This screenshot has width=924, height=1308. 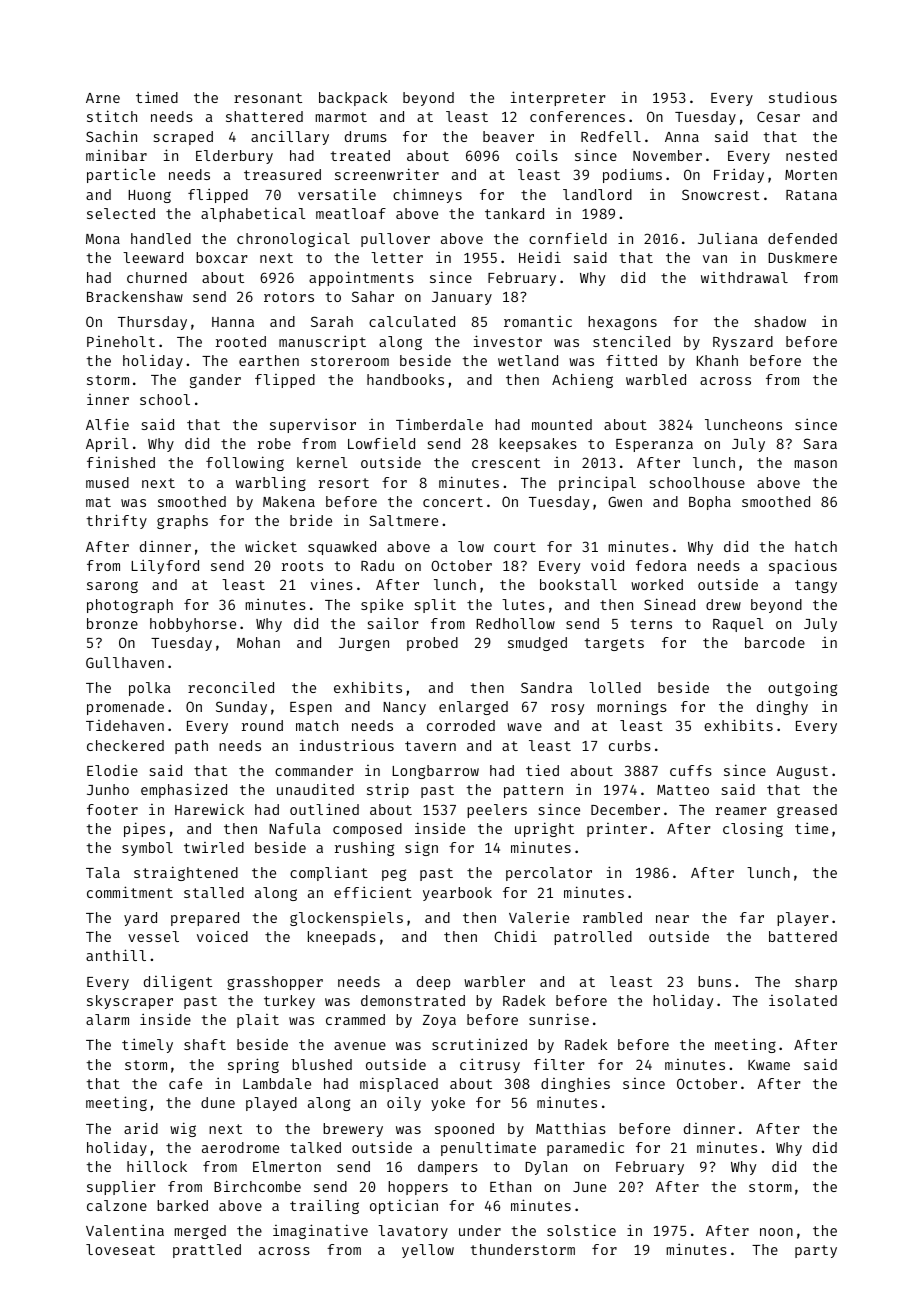 I want to click on reconciled, so click(x=231, y=687).
